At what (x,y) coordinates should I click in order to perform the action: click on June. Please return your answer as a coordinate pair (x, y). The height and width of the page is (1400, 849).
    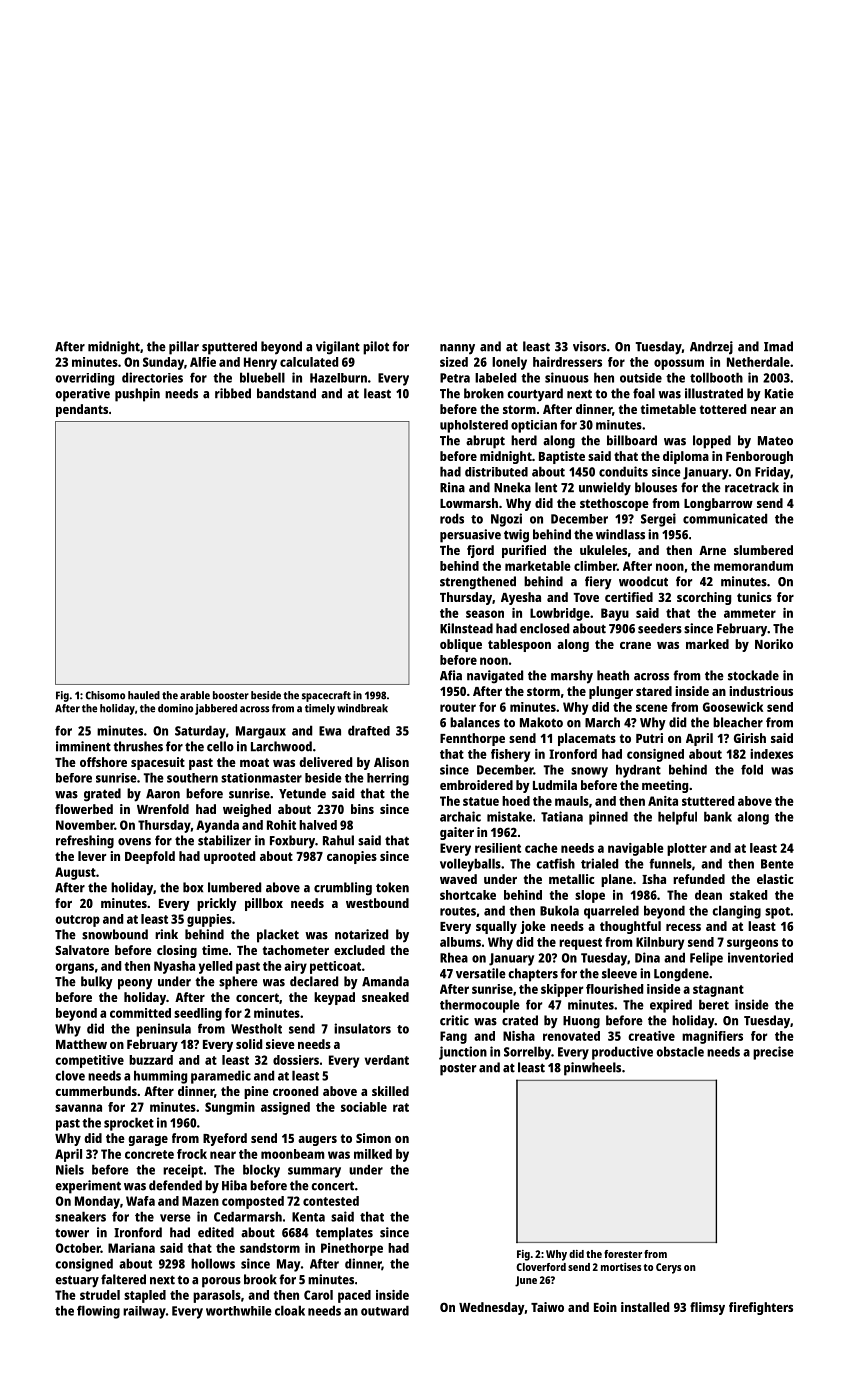
    Looking at the image, I should click on (526, 1281).
